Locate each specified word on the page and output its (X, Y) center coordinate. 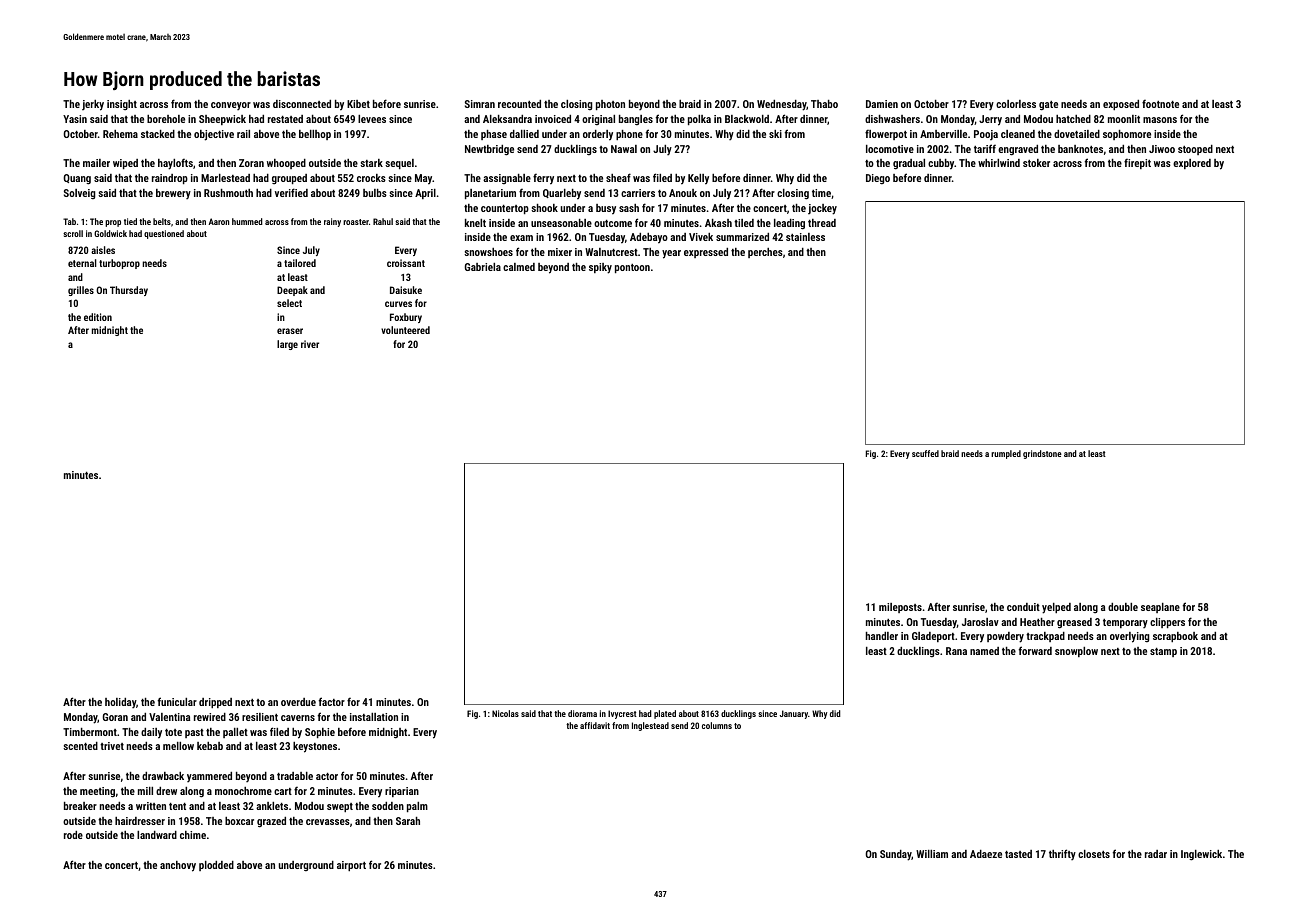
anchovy (178, 866)
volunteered (405, 330)
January (794, 714)
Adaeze (986, 854)
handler (882, 636)
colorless (1016, 104)
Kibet (358, 104)
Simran (480, 104)
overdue (298, 702)
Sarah (408, 821)
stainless (805, 237)
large (287, 345)
